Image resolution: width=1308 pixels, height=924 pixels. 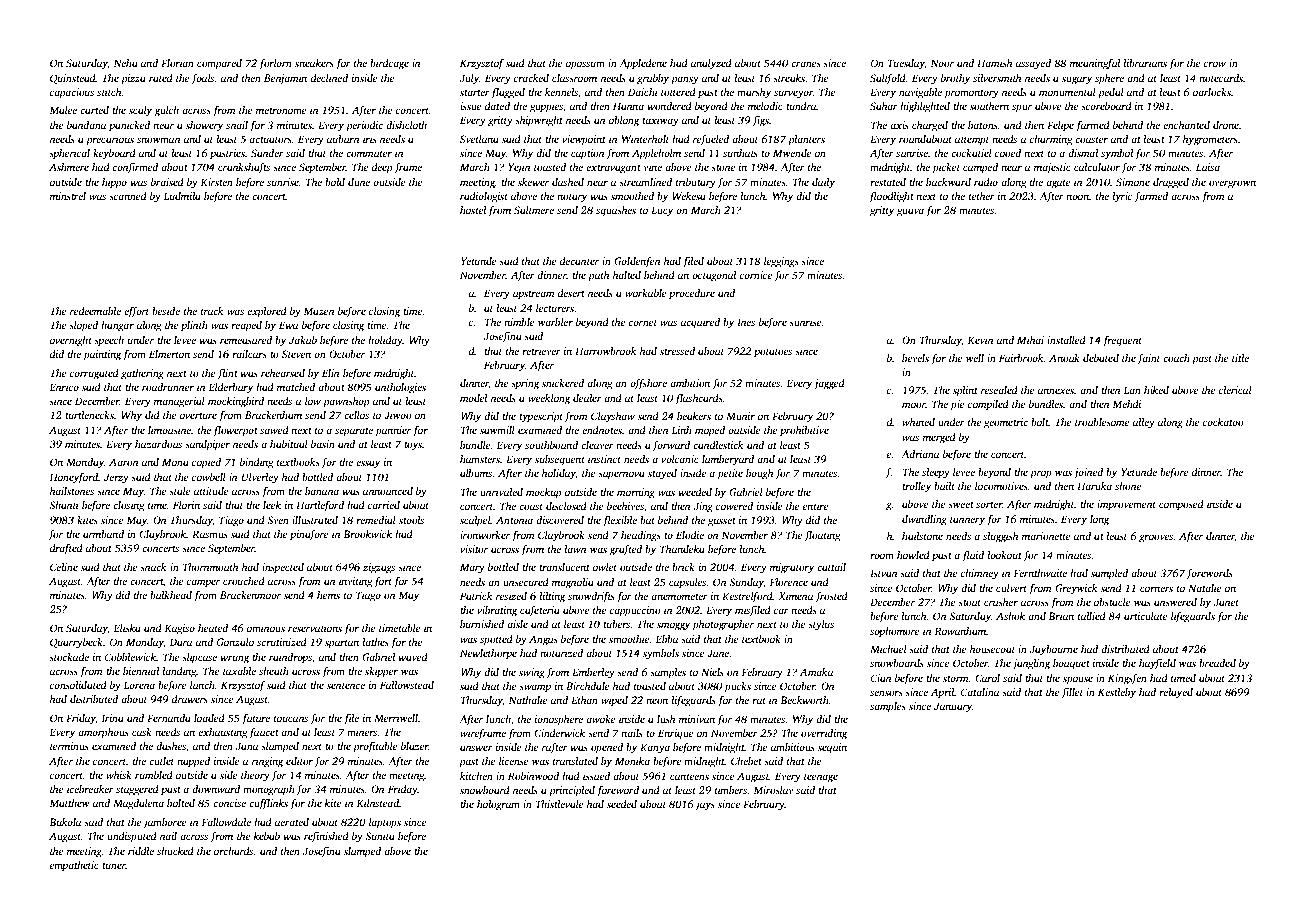 What do you see at coordinates (179, 672) in the image?
I see `landing` at bounding box center [179, 672].
